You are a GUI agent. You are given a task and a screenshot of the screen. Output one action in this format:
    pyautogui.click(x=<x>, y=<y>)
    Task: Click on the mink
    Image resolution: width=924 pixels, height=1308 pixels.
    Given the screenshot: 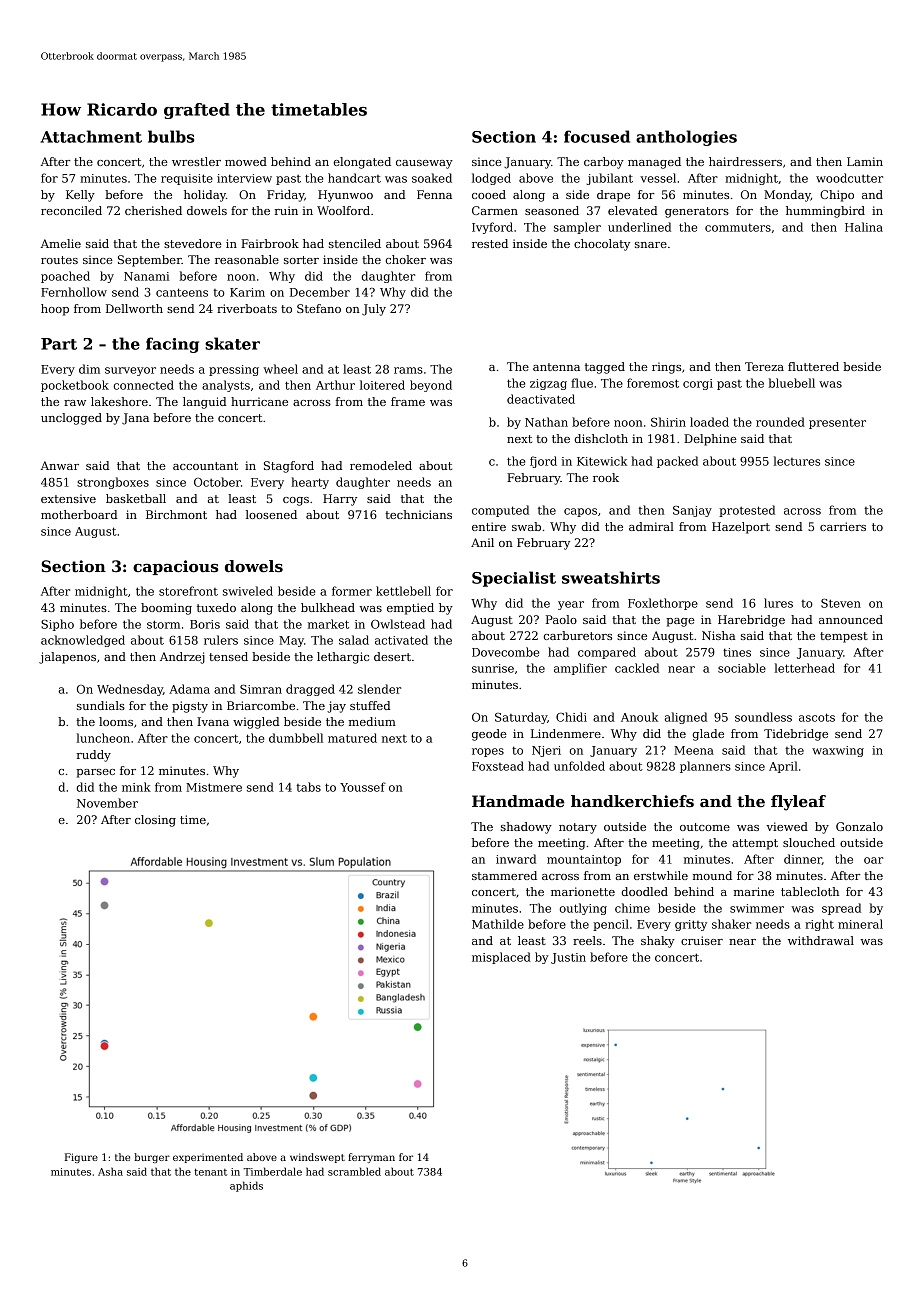 What is the action you would take?
    pyautogui.click(x=136, y=787)
